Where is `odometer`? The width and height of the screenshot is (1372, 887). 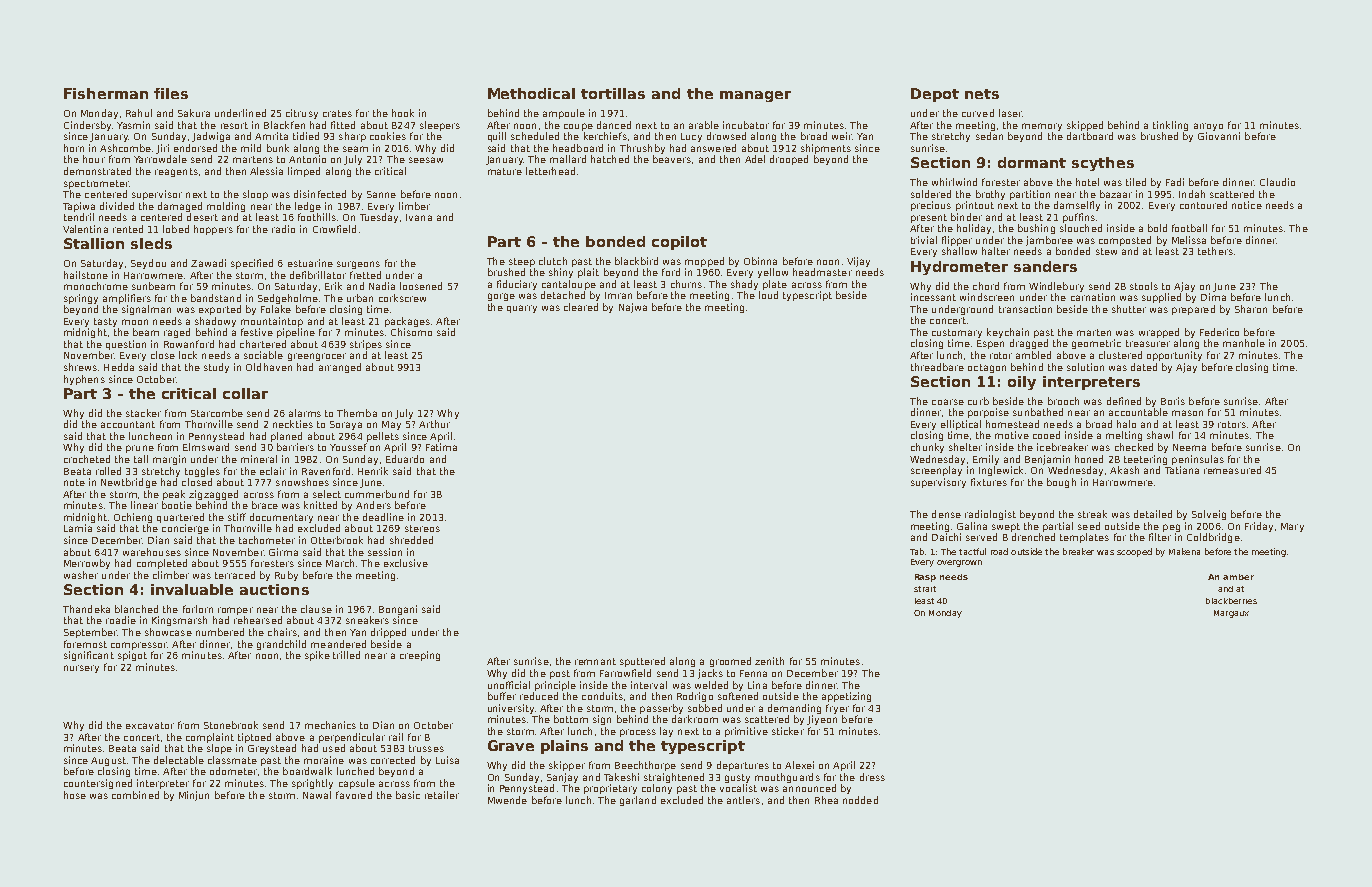
odometer is located at coordinates (233, 771).
